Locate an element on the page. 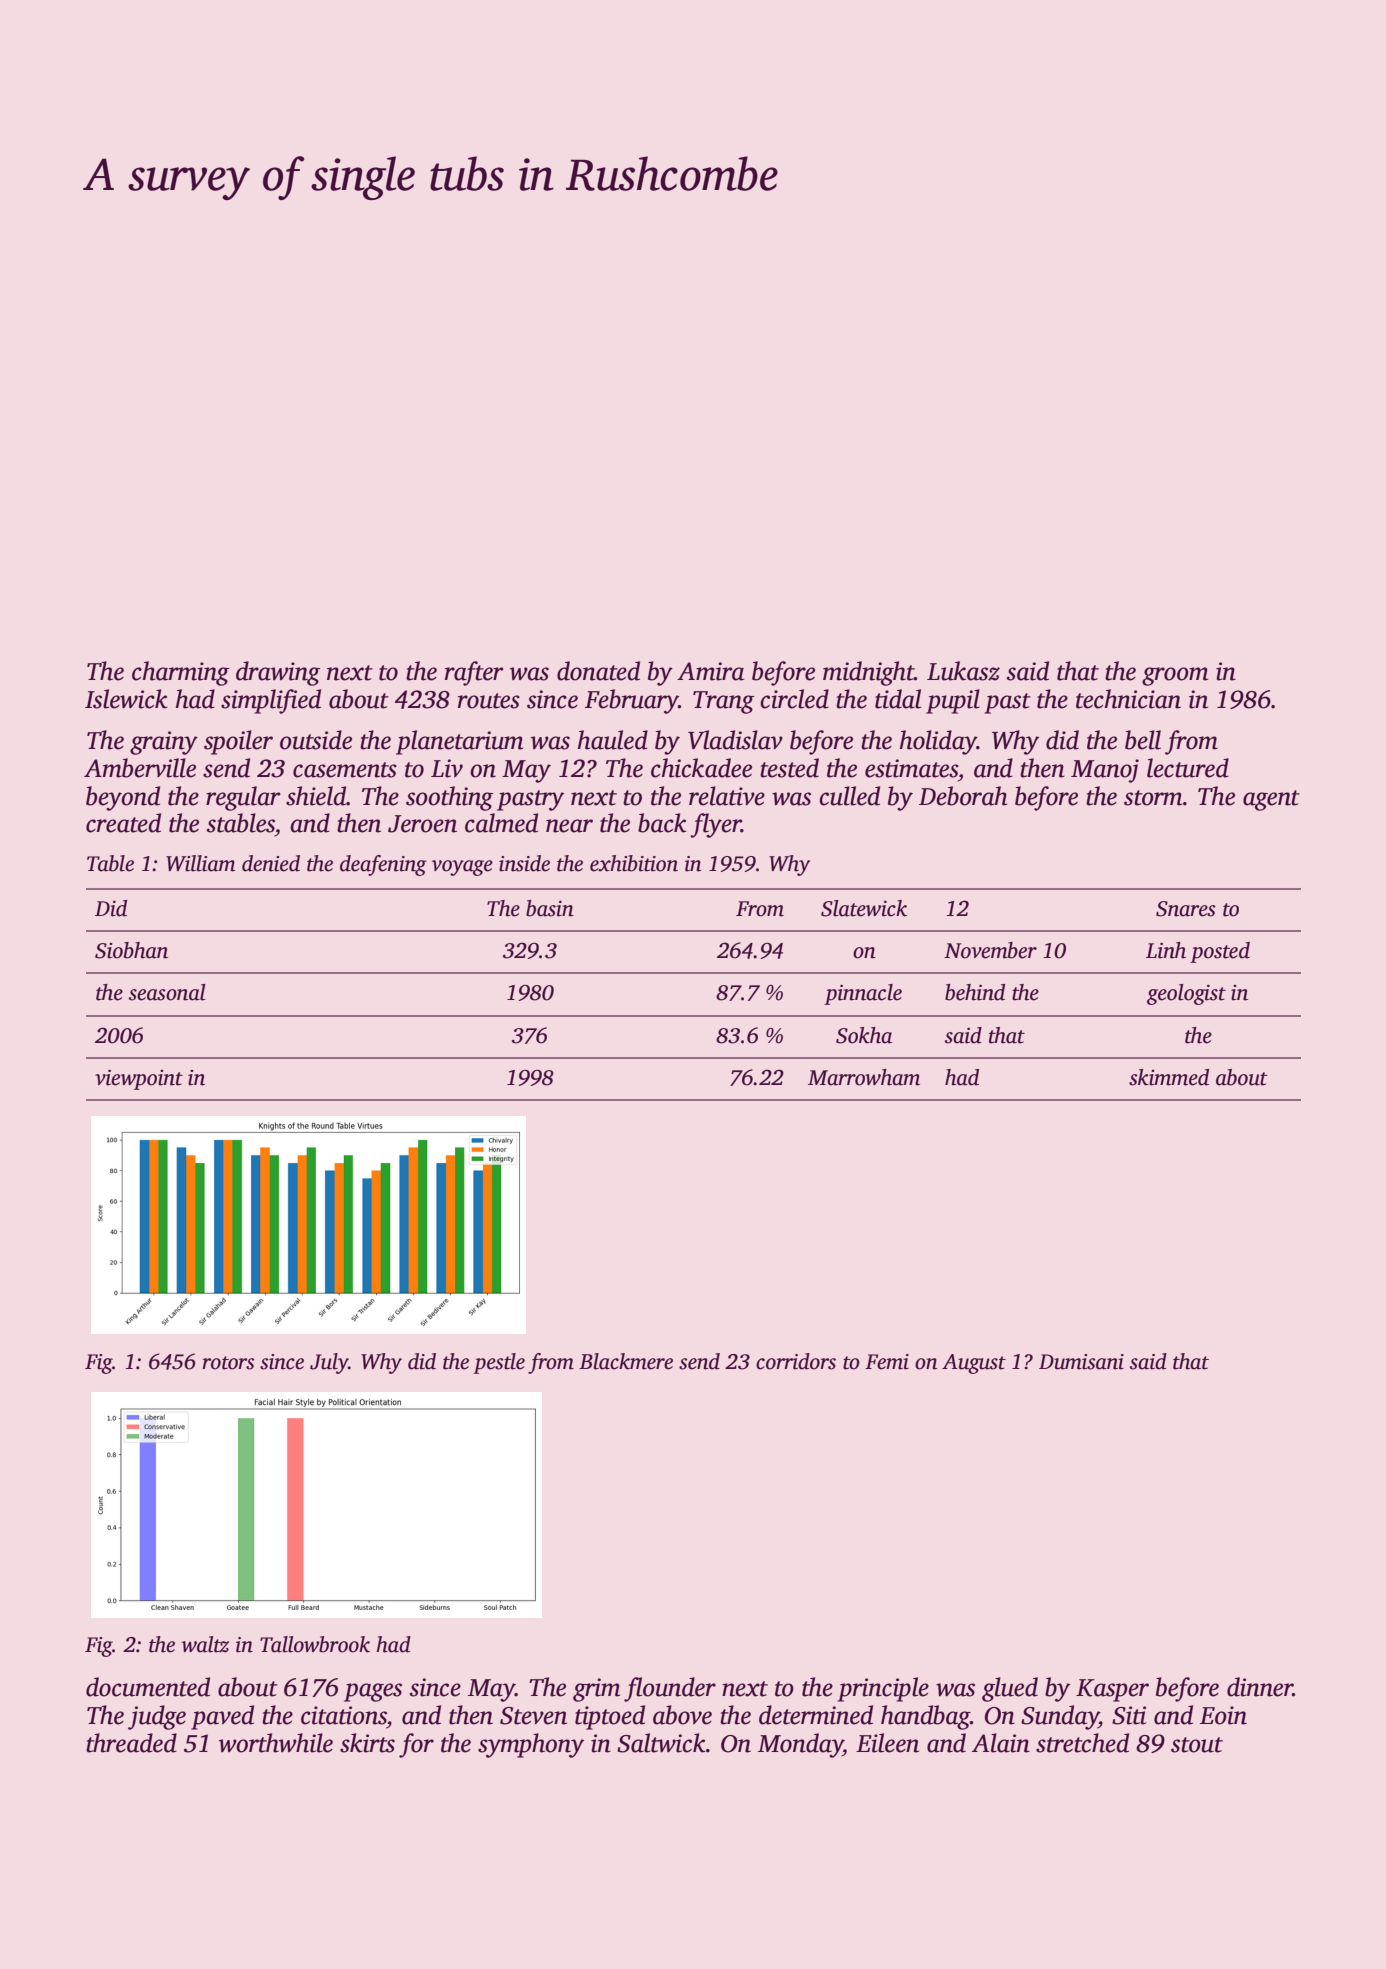  Blackmere is located at coordinates (626, 1361).
